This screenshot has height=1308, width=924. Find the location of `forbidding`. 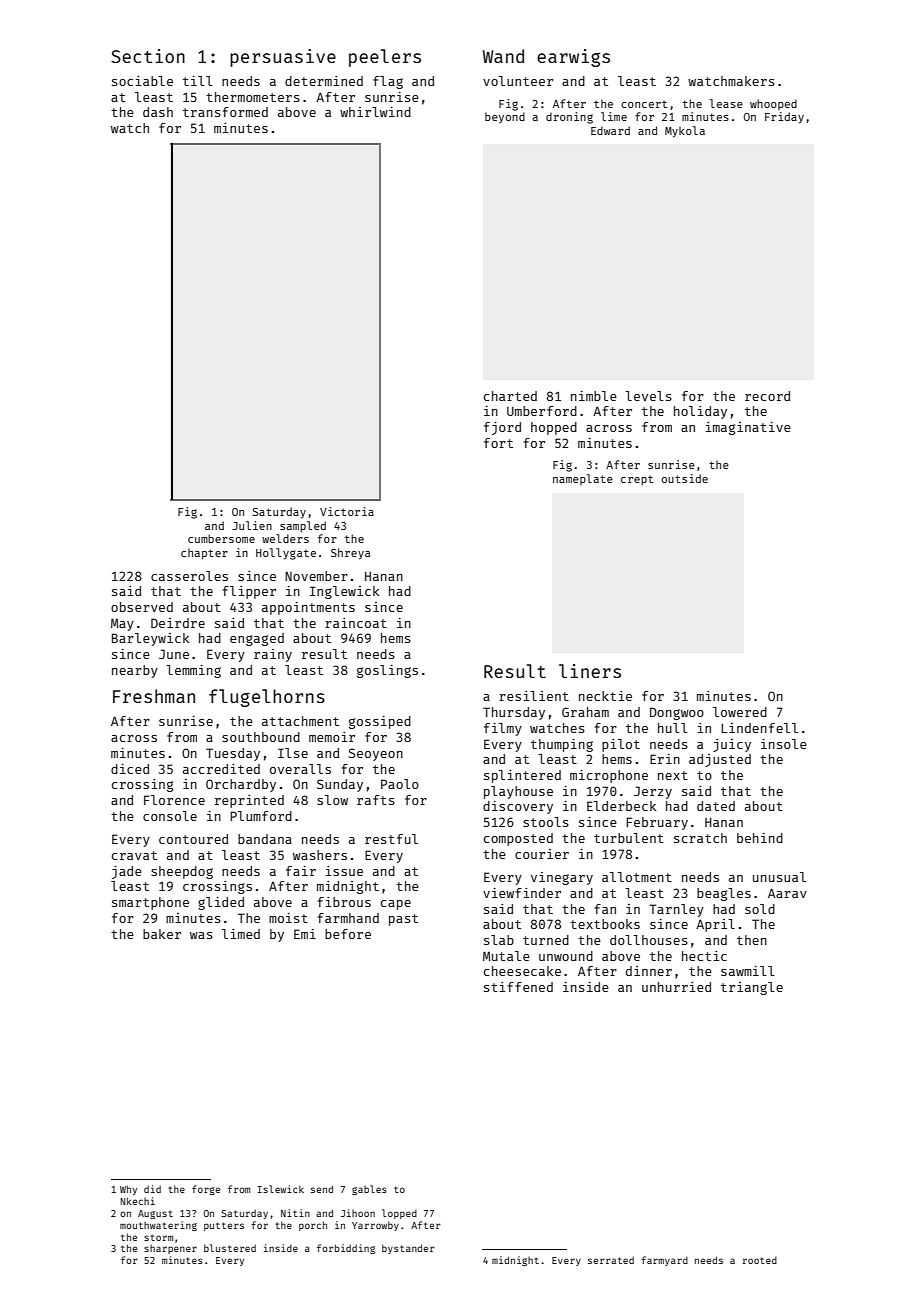

forbidding is located at coordinates (346, 1249).
